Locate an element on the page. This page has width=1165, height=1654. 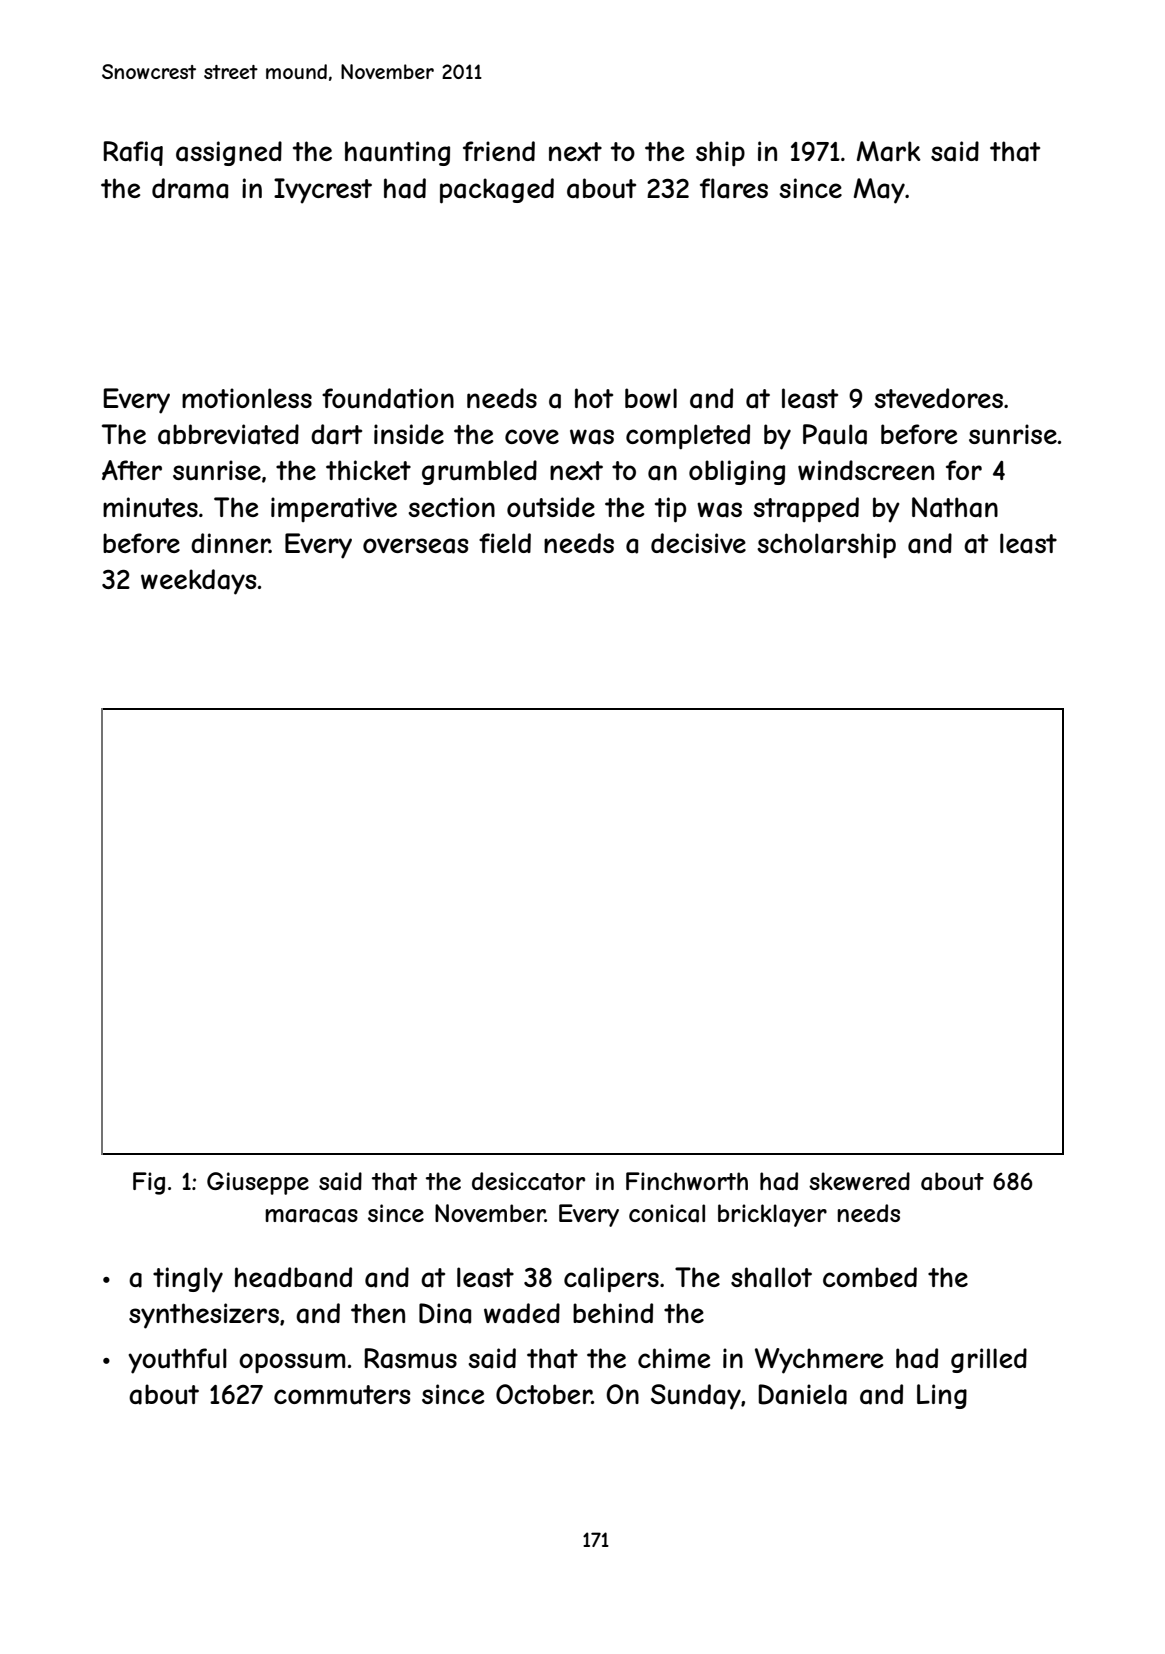
Finchworth is located at coordinates (687, 1181).
